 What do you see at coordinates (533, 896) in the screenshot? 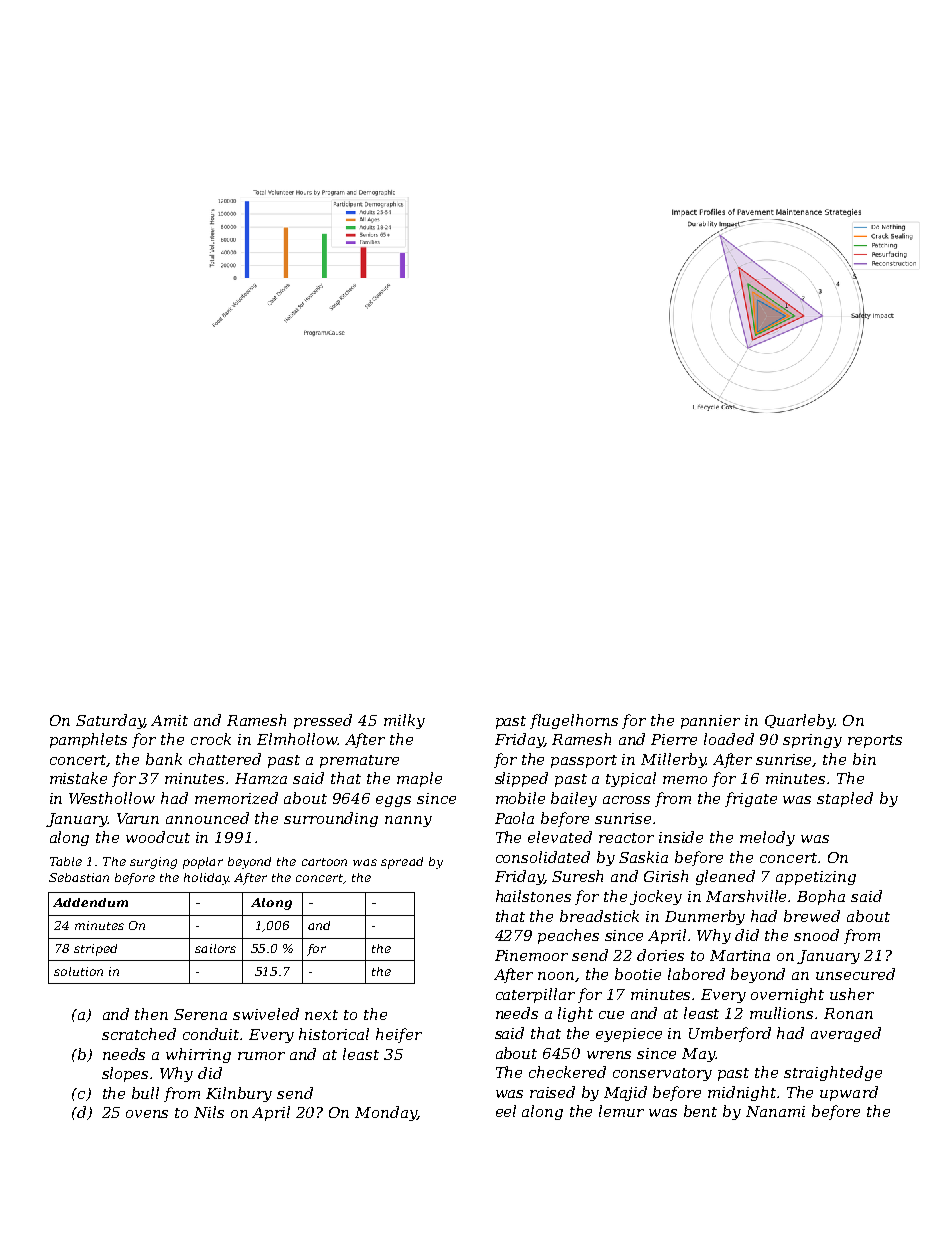
I see `hailstones` at bounding box center [533, 896].
